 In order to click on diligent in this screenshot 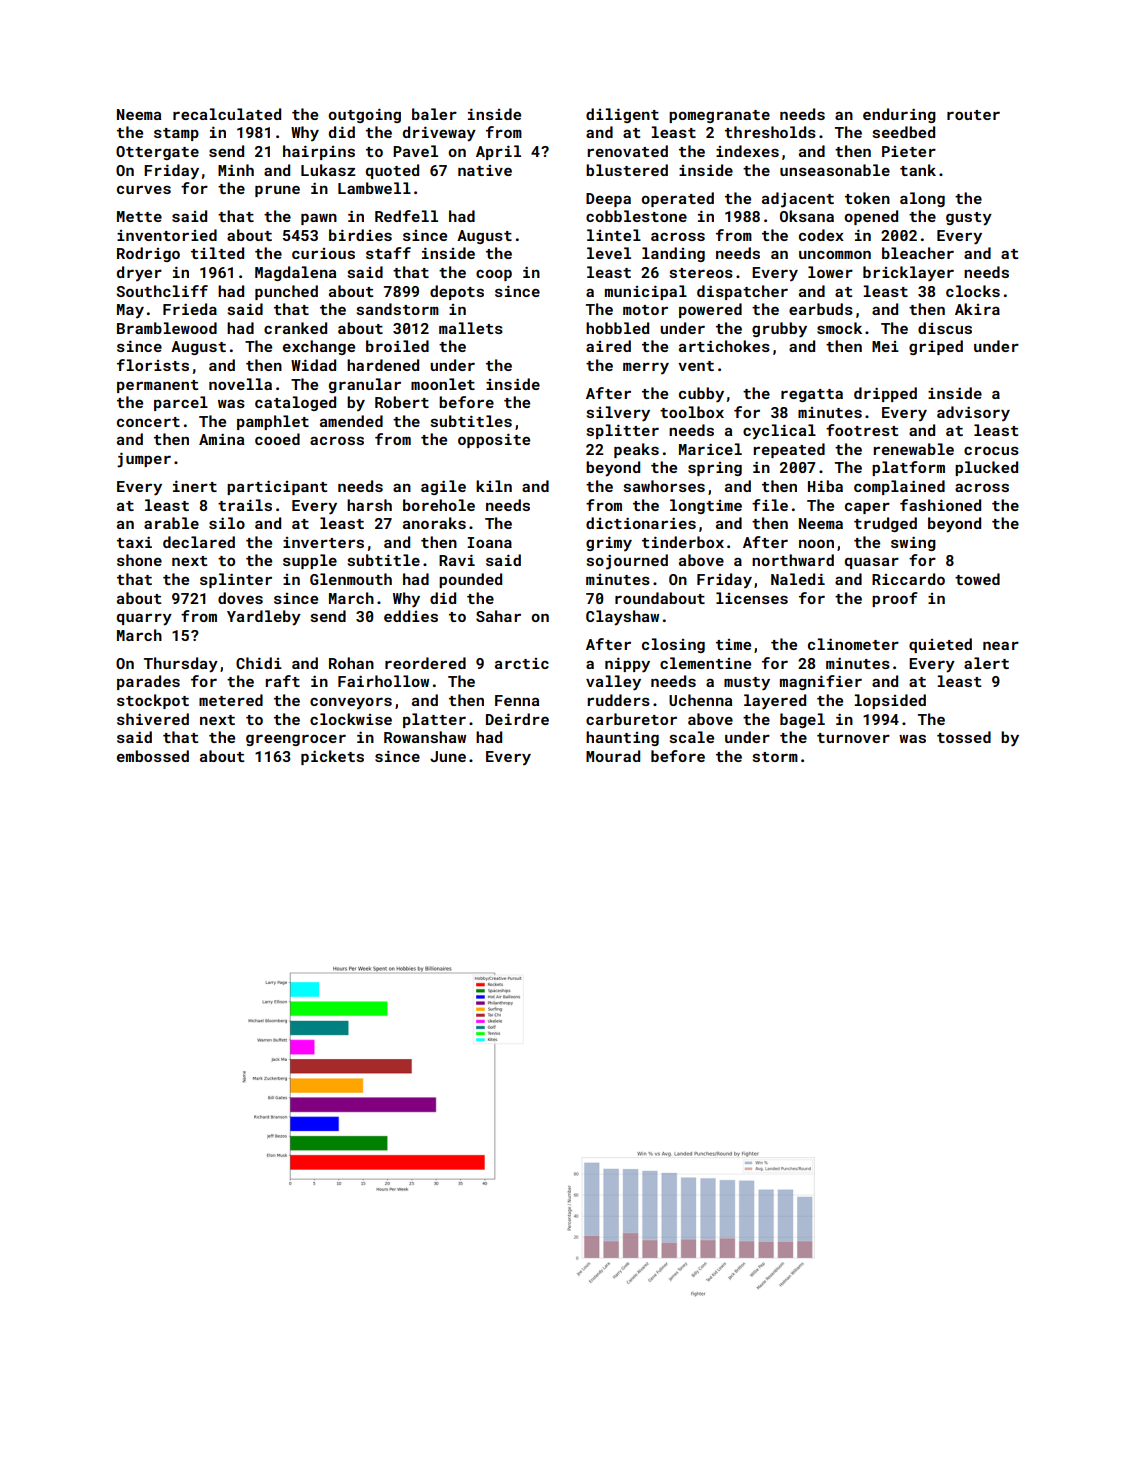, I will do `click(622, 115)`.
